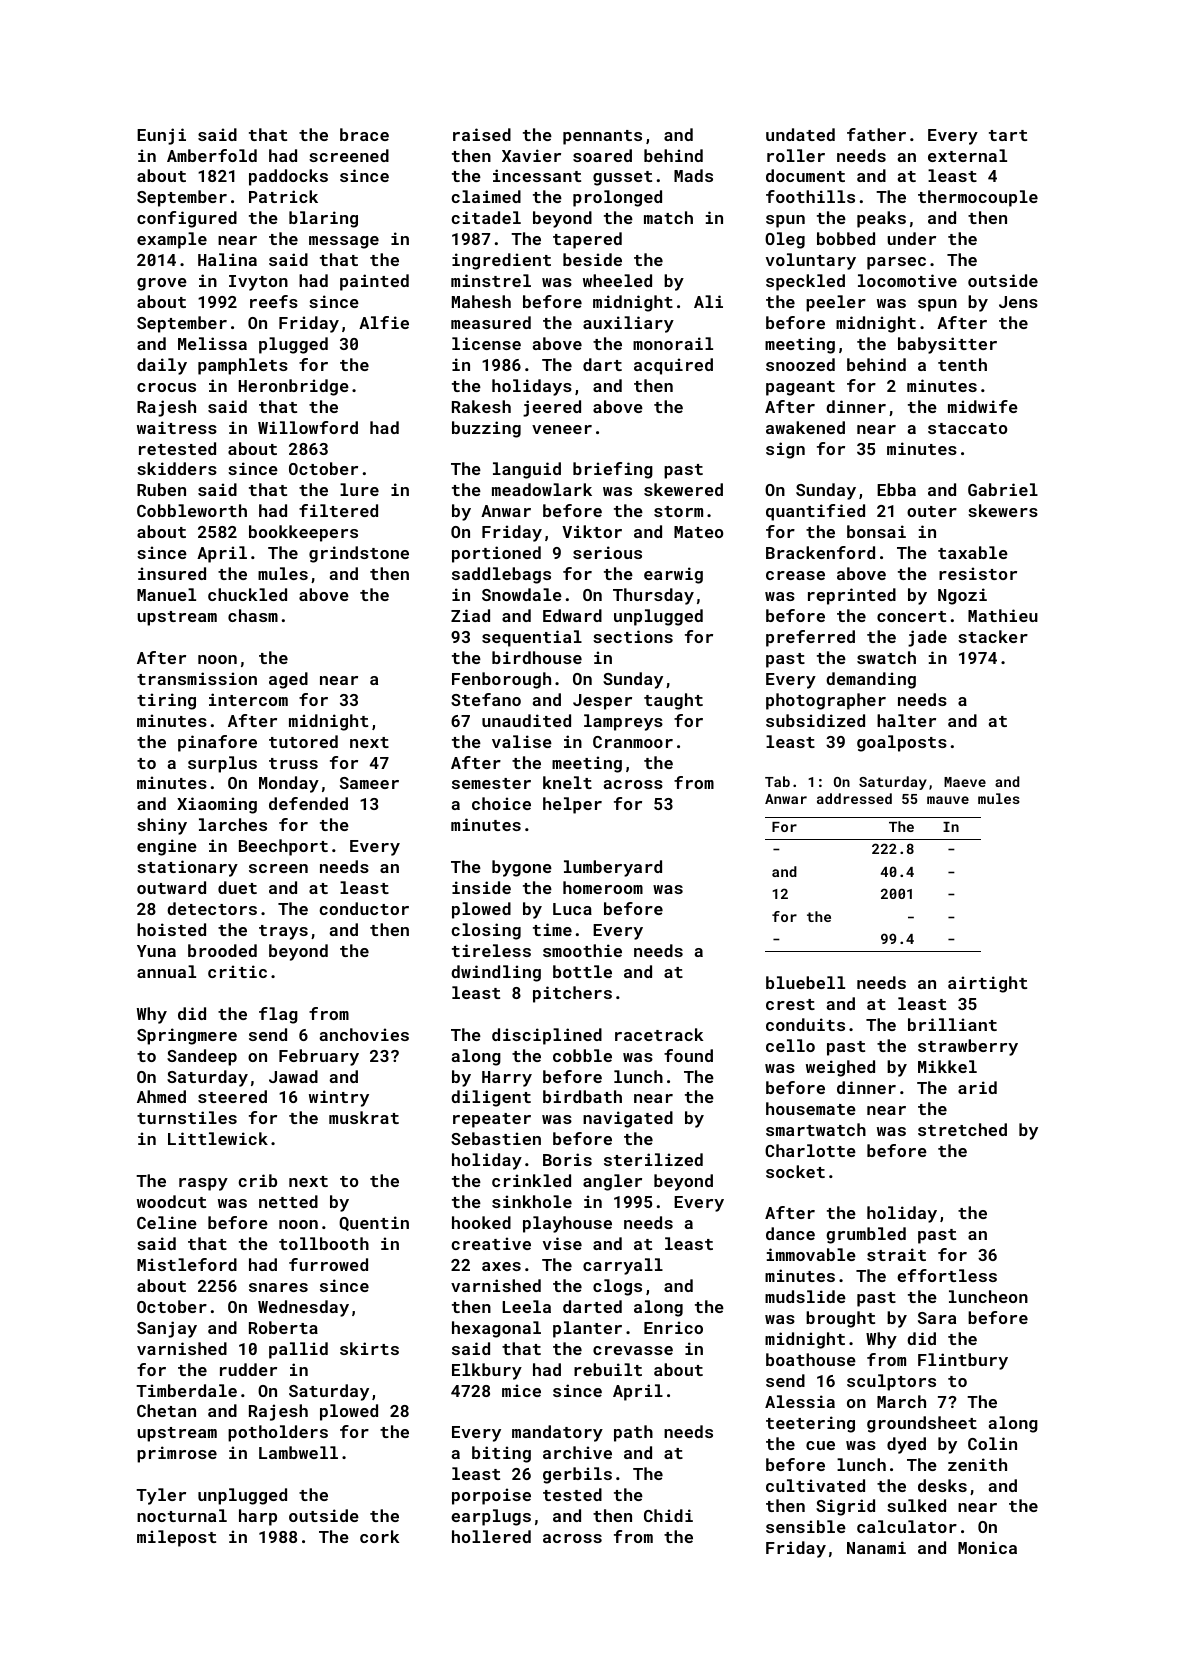  Describe the element at coordinates (693, 175) in the screenshot. I see `Mads` at that location.
